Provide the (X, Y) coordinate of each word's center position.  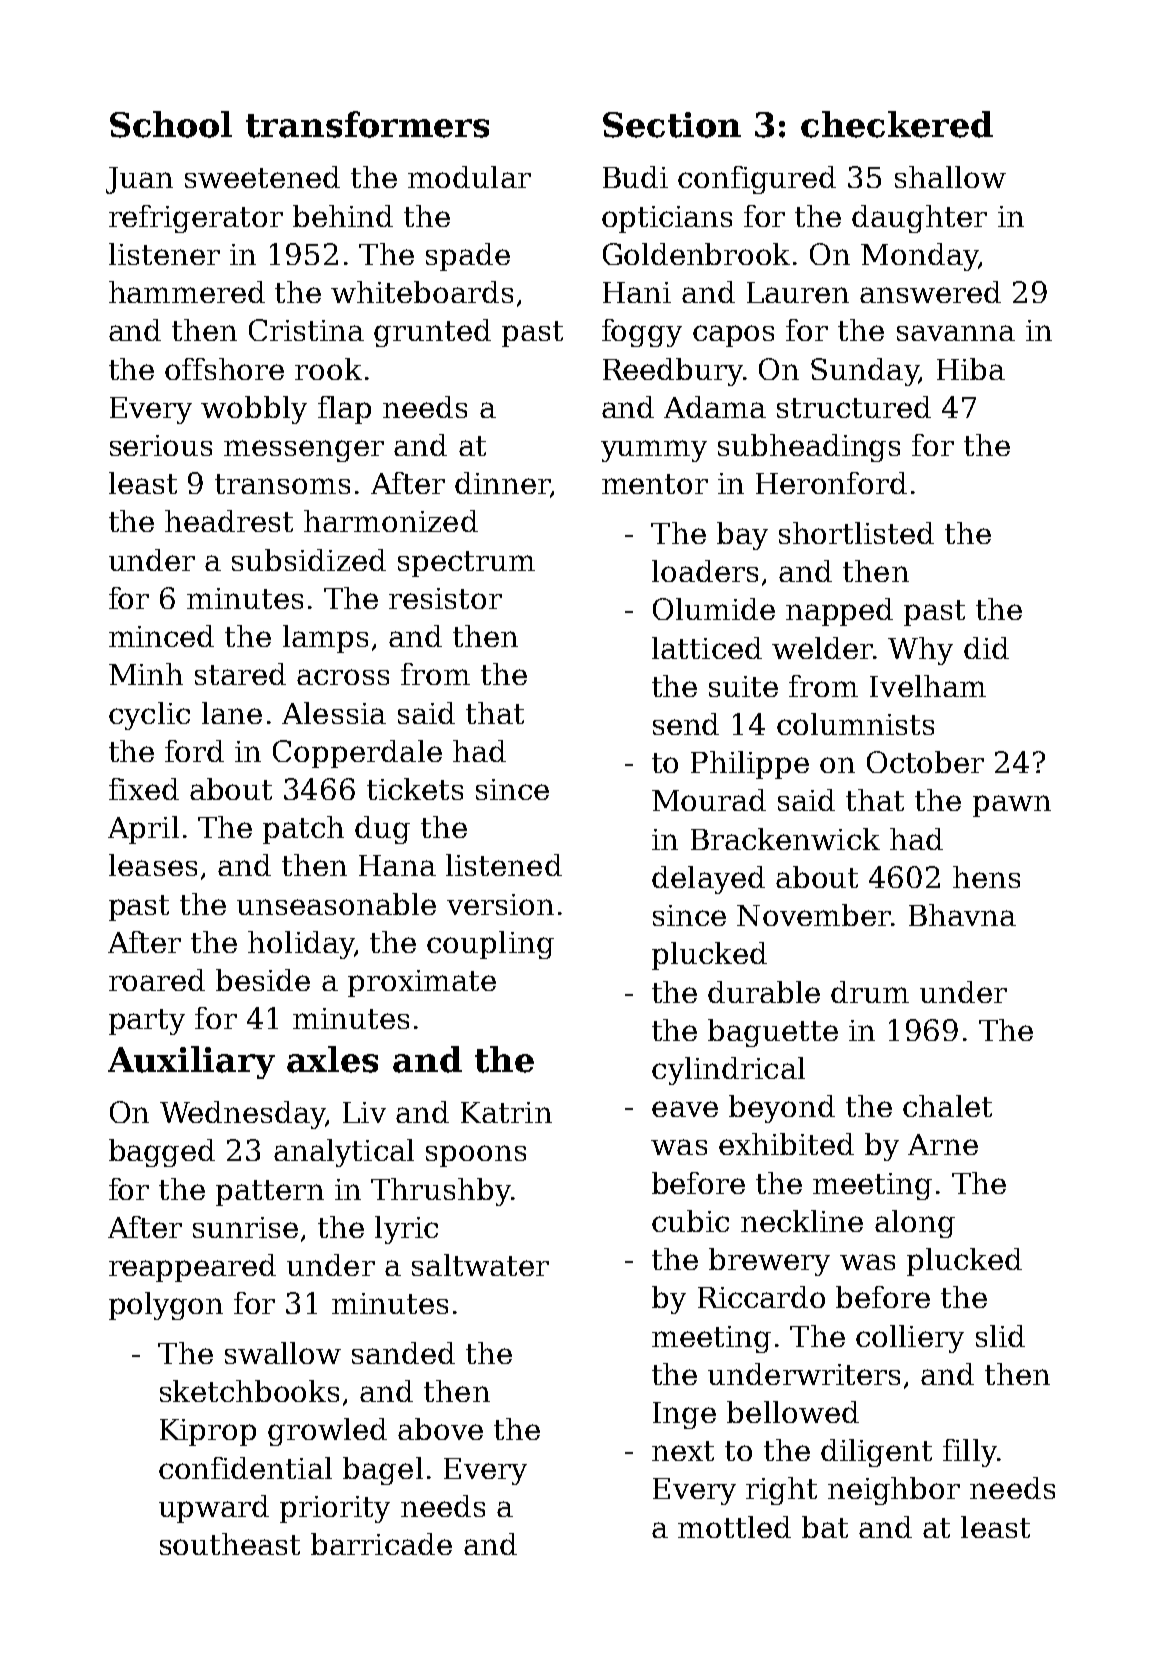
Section (672, 125)
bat (825, 1527)
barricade (381, 1544)
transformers (367, 124)
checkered (897, 124)
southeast (230, 1544)
